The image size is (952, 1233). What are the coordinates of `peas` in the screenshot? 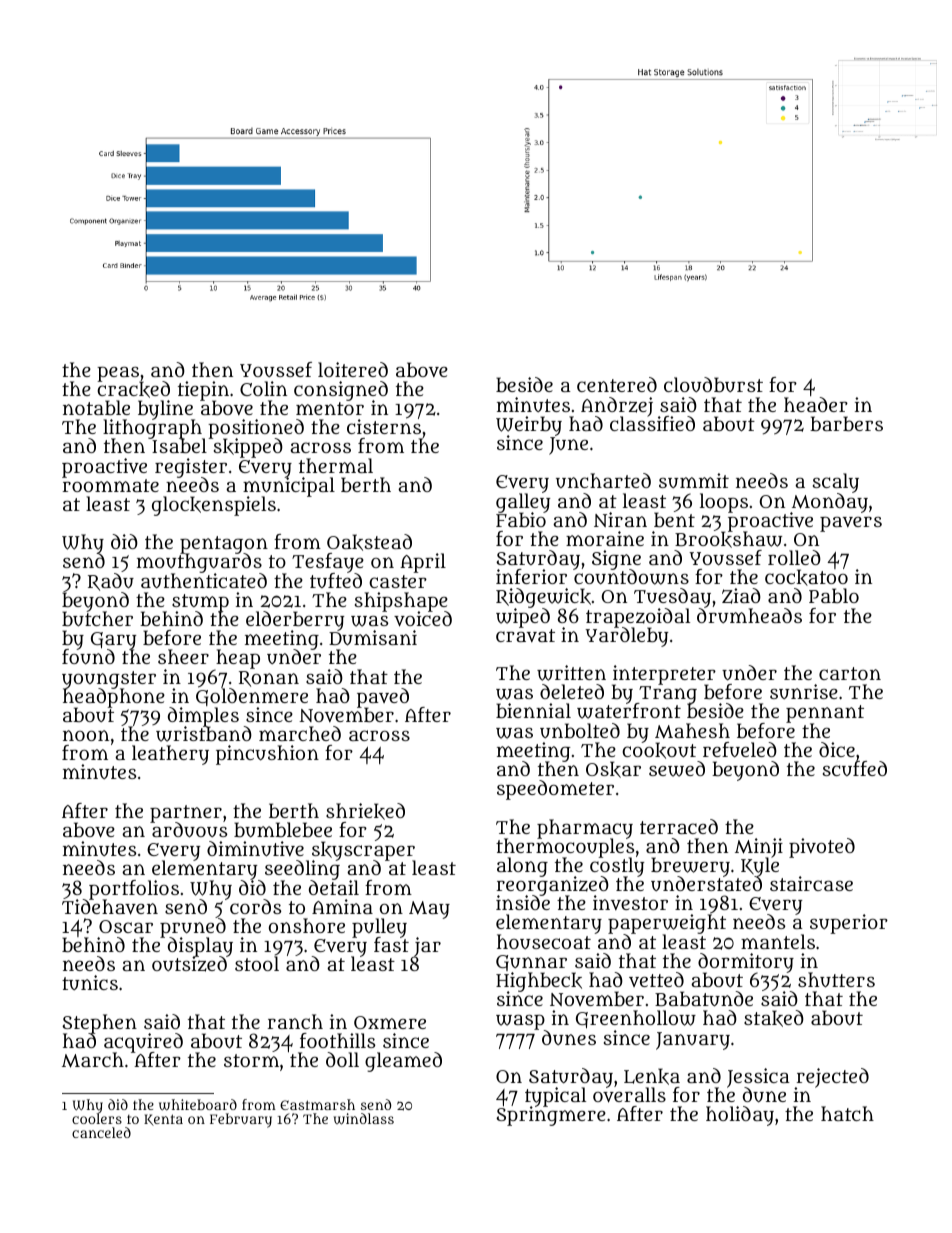 It's located at (118, 374).
